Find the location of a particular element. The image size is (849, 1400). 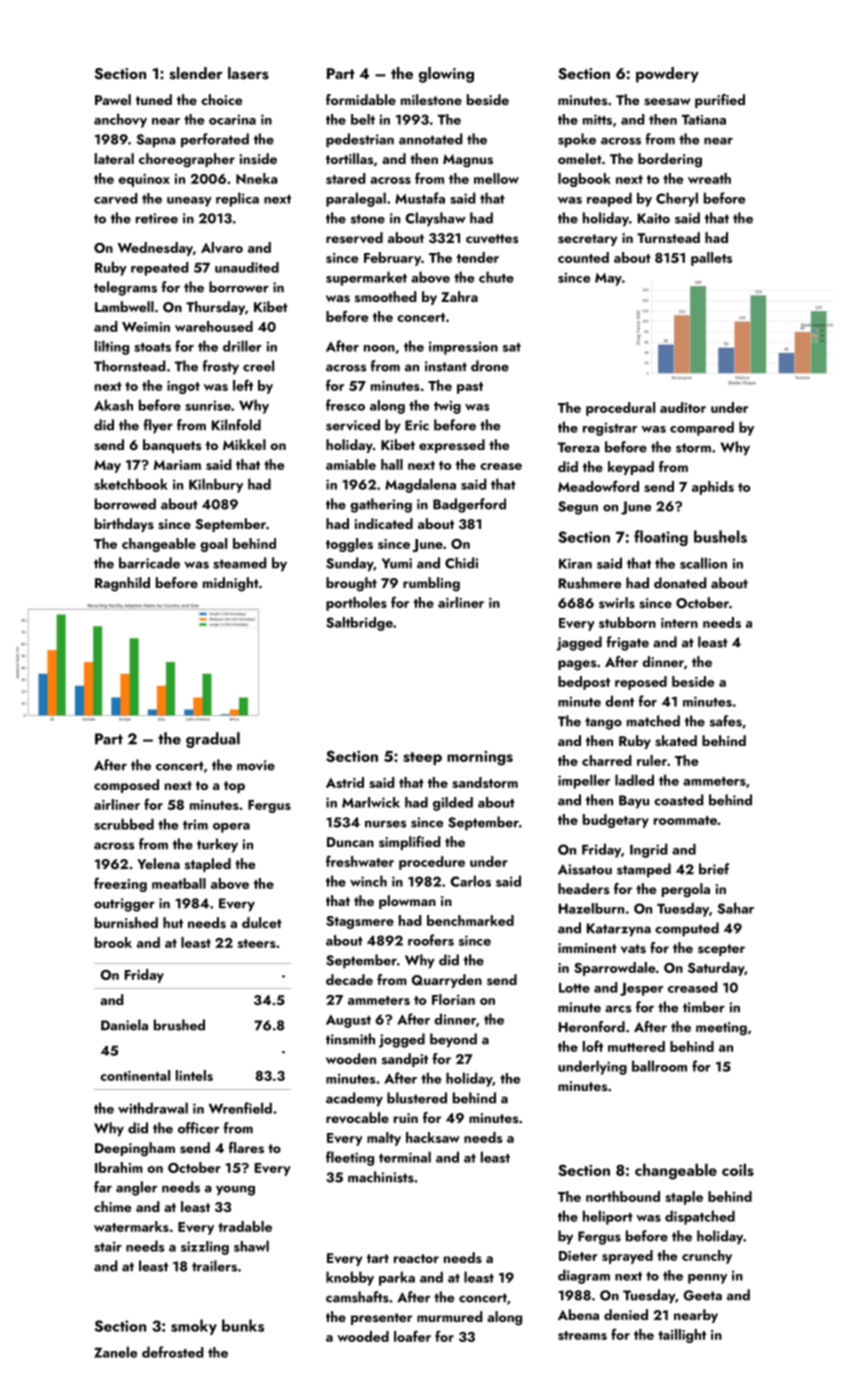

freezing is located at coordinates (120, 884).
